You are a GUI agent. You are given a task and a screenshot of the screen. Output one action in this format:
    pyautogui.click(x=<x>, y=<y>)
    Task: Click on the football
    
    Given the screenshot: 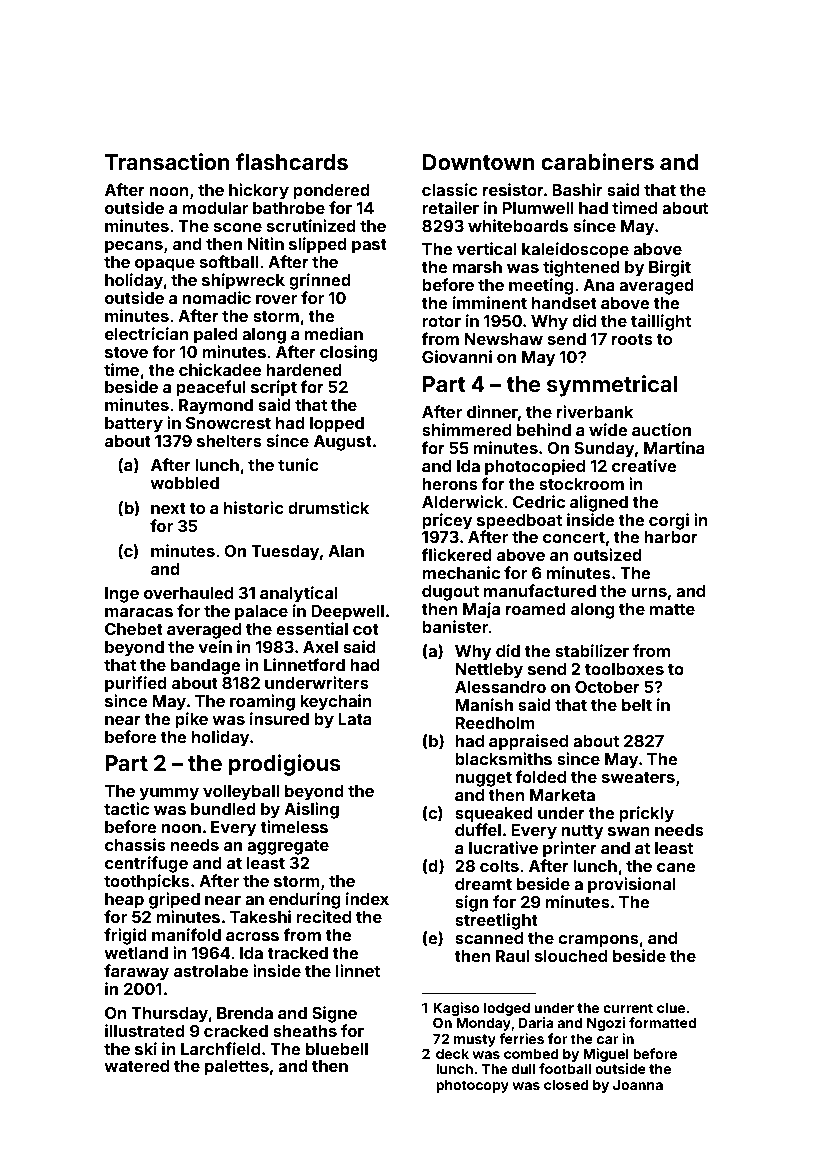 What is the action you would take?
    pyautogui.click(x=565, y=1068)
